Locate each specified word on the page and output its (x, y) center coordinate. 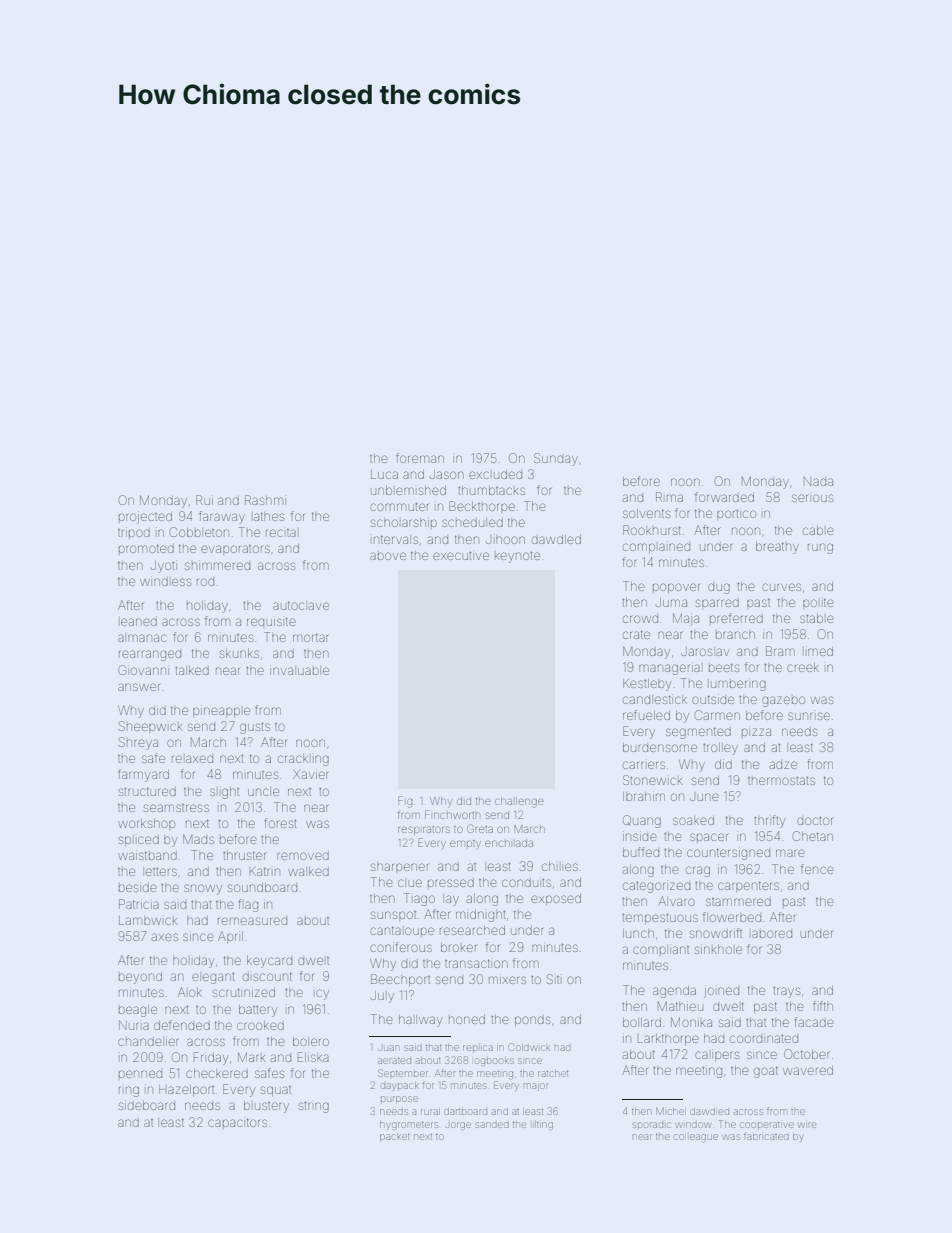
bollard (642, 1022)
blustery (266, 1107)
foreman (420, 458)
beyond (140, 978)
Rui (204, 500)
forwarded (724, 497)
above (388, 556)
